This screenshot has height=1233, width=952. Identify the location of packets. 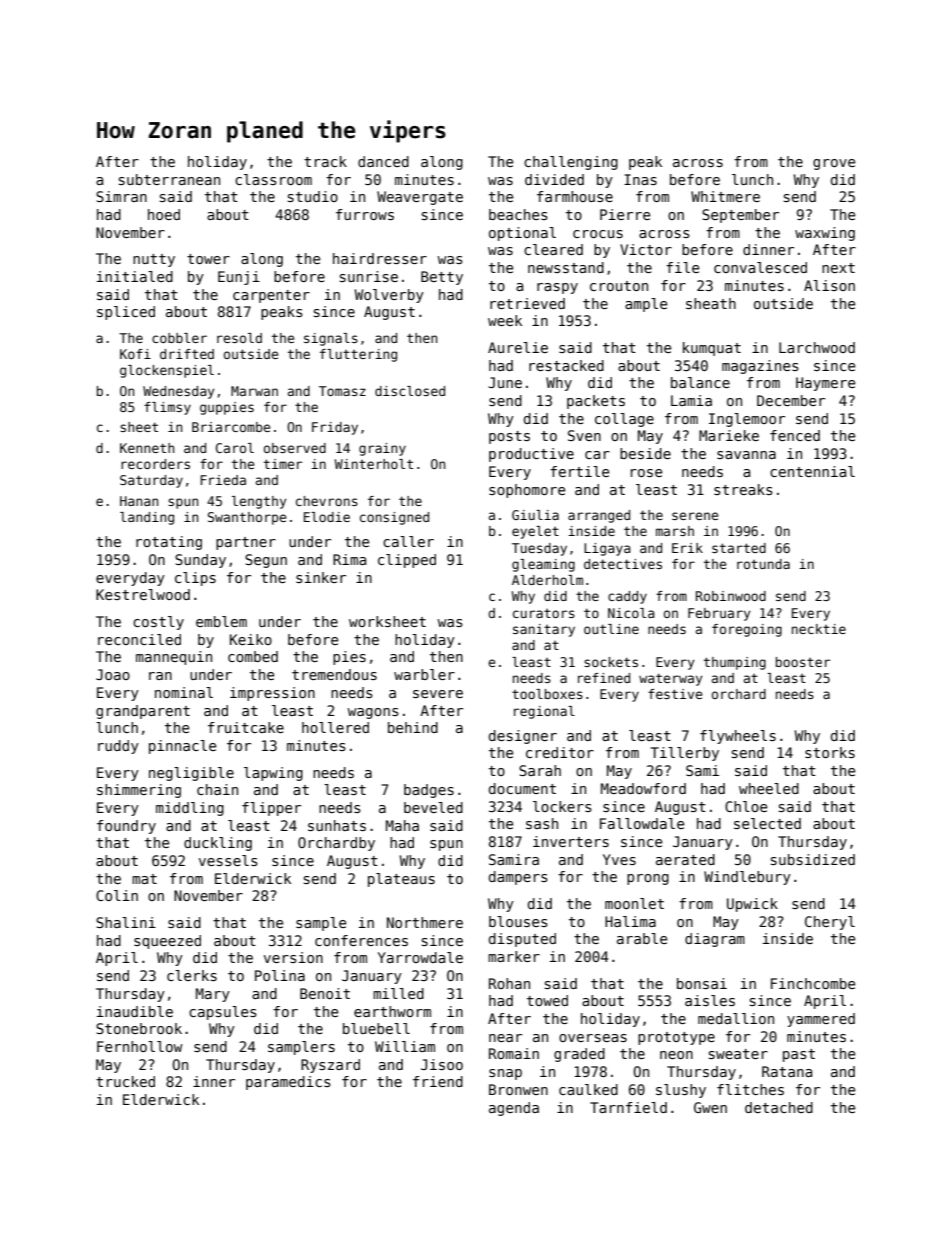
(596, 402).
